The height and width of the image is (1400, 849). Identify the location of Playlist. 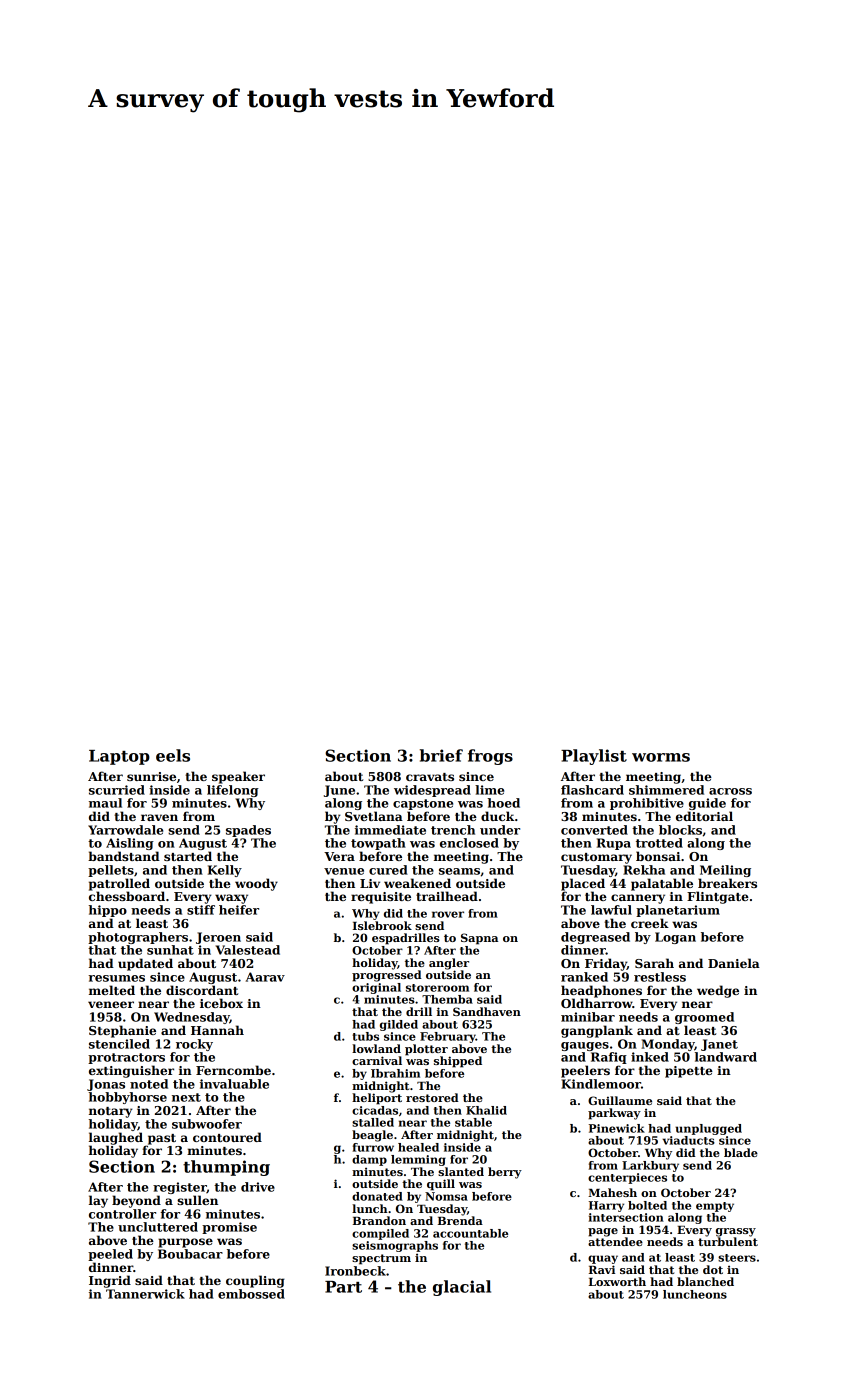
(594, 757).
